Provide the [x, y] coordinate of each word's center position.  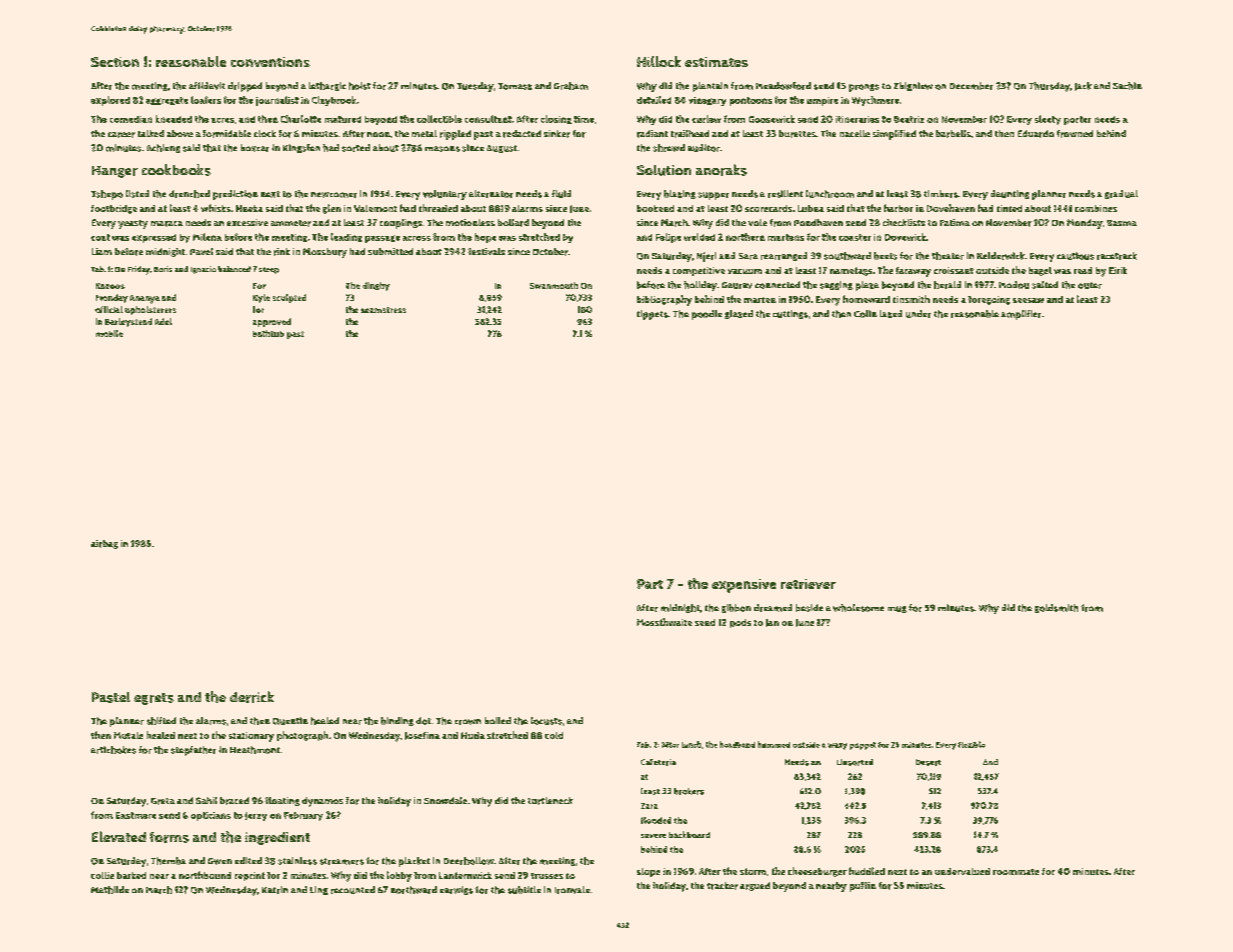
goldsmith [1056, 608]
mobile [109, 333]
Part [650, 584]
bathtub [268, 333]
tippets [652, 315]
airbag [104, 544]
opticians [211, 816]
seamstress [383, 310]
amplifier [1021, 315]
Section [115, 62]
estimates [716, 62]
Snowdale [445, 800]
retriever [808, 584]
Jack [1083, 86]
